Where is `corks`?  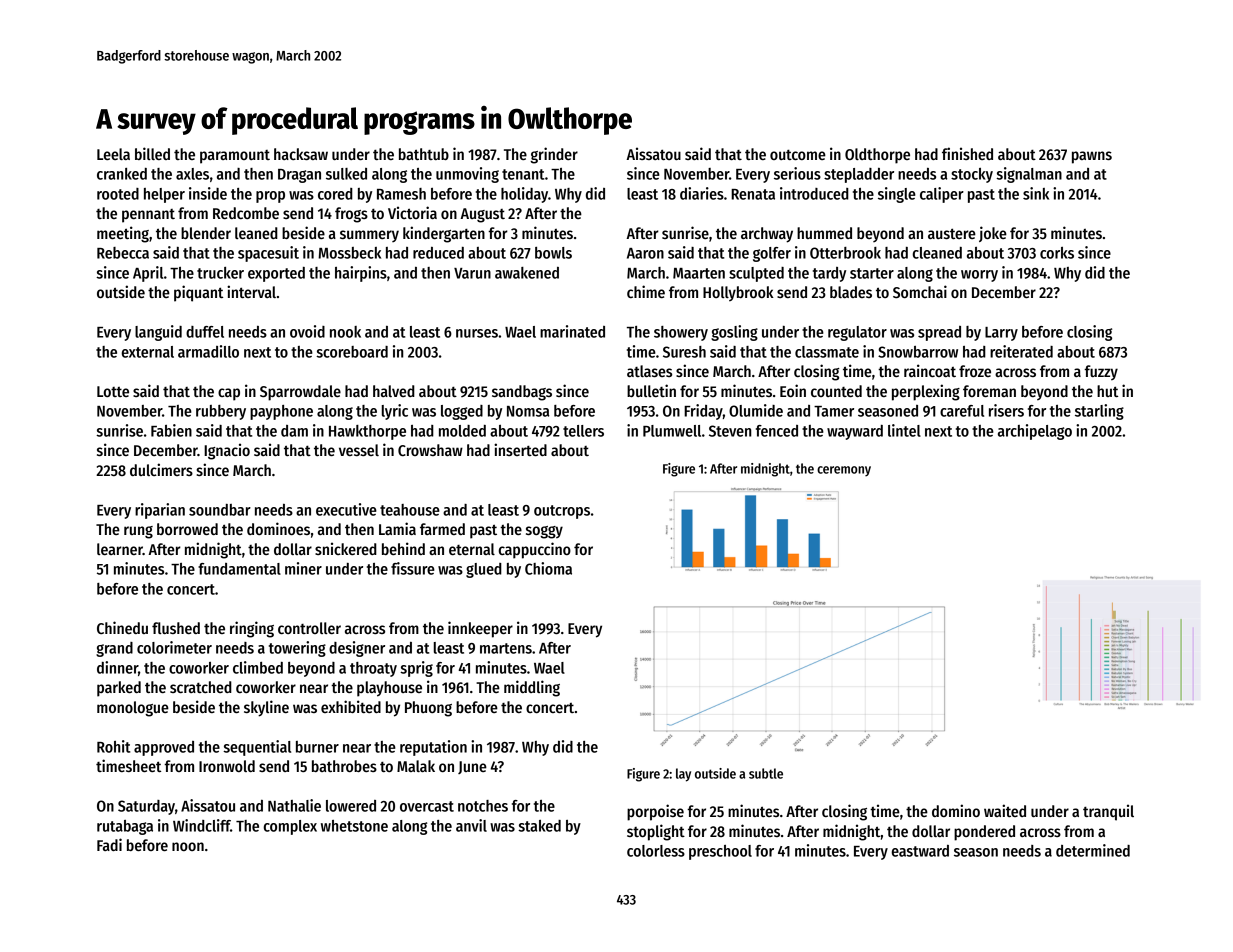 corks is located at coordinates (1057, 253).
